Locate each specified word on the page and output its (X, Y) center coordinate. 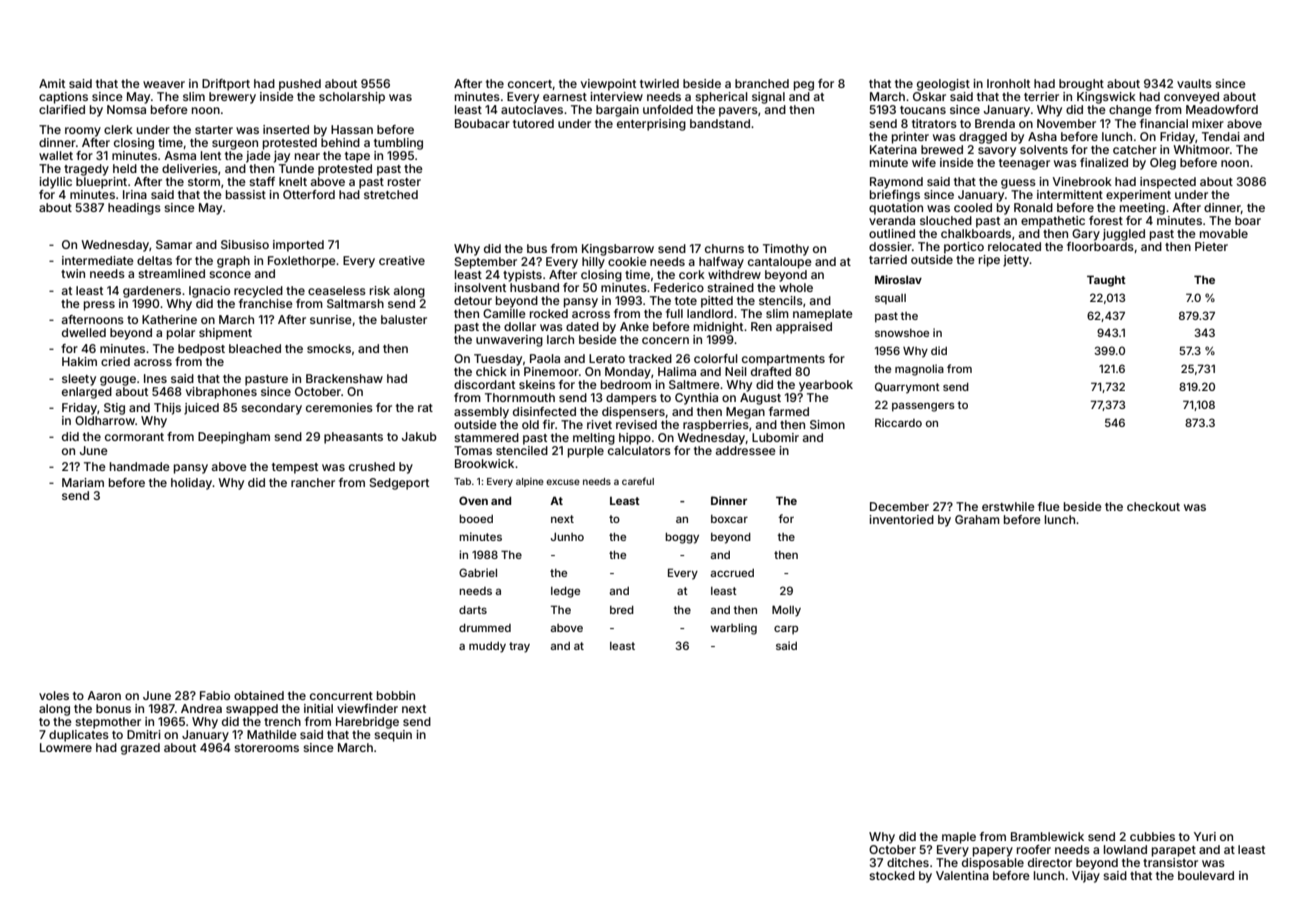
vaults (1194, 83)
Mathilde (272, 734)
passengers (923, 407)
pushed (300, 85)
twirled (659, 83)
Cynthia (696, 399)
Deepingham (234, 438)
